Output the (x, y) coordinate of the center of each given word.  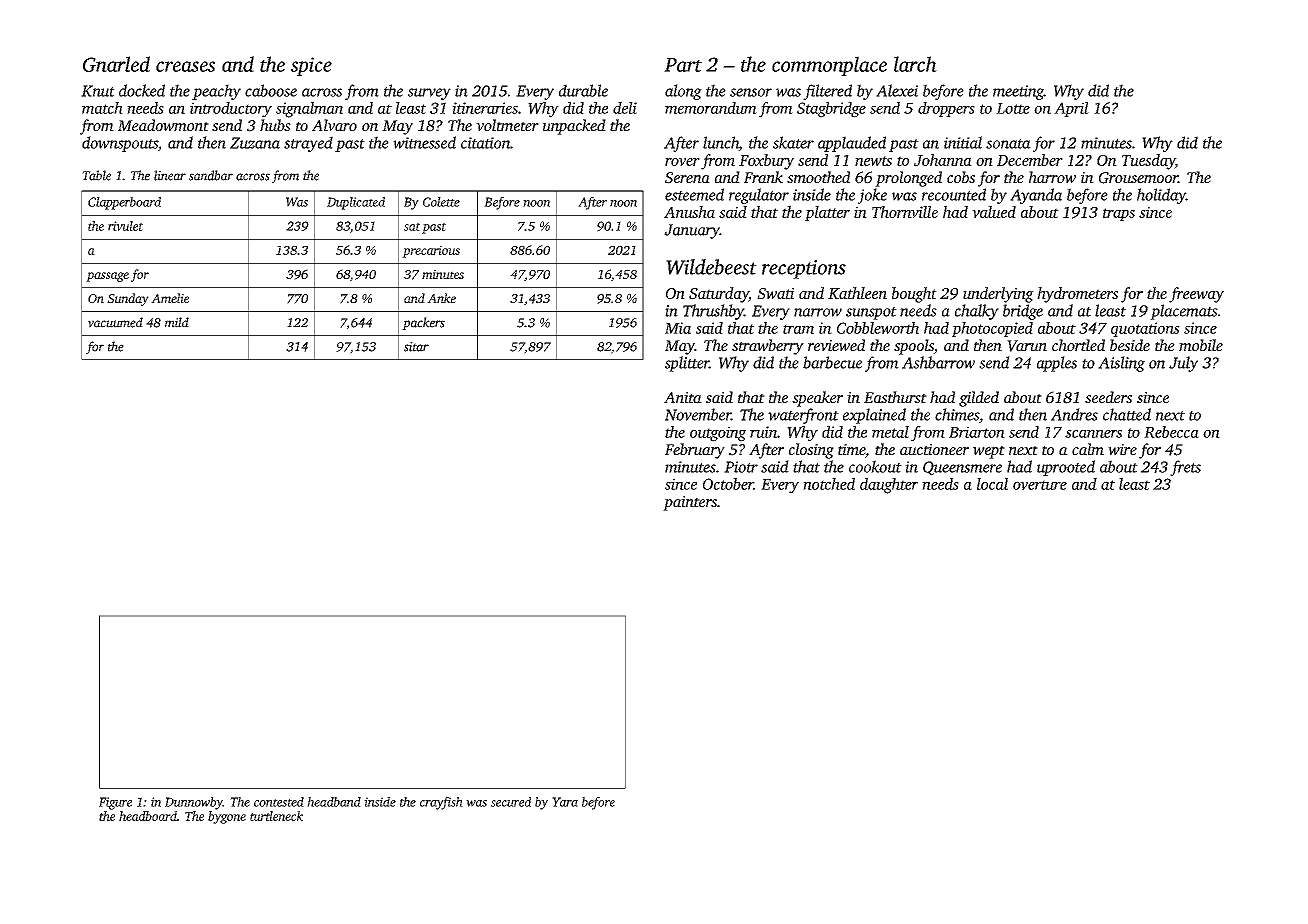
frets (1185, 468)
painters (690, 503)
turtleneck (276, 816)
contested (279, 802)
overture (1040, 485)
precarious (431, 251)
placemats (1184, 312)
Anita (683, 397)
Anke (441, 298)
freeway (1196, 295)
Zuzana (255, 143)
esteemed (694, 194)
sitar (416, 347)
